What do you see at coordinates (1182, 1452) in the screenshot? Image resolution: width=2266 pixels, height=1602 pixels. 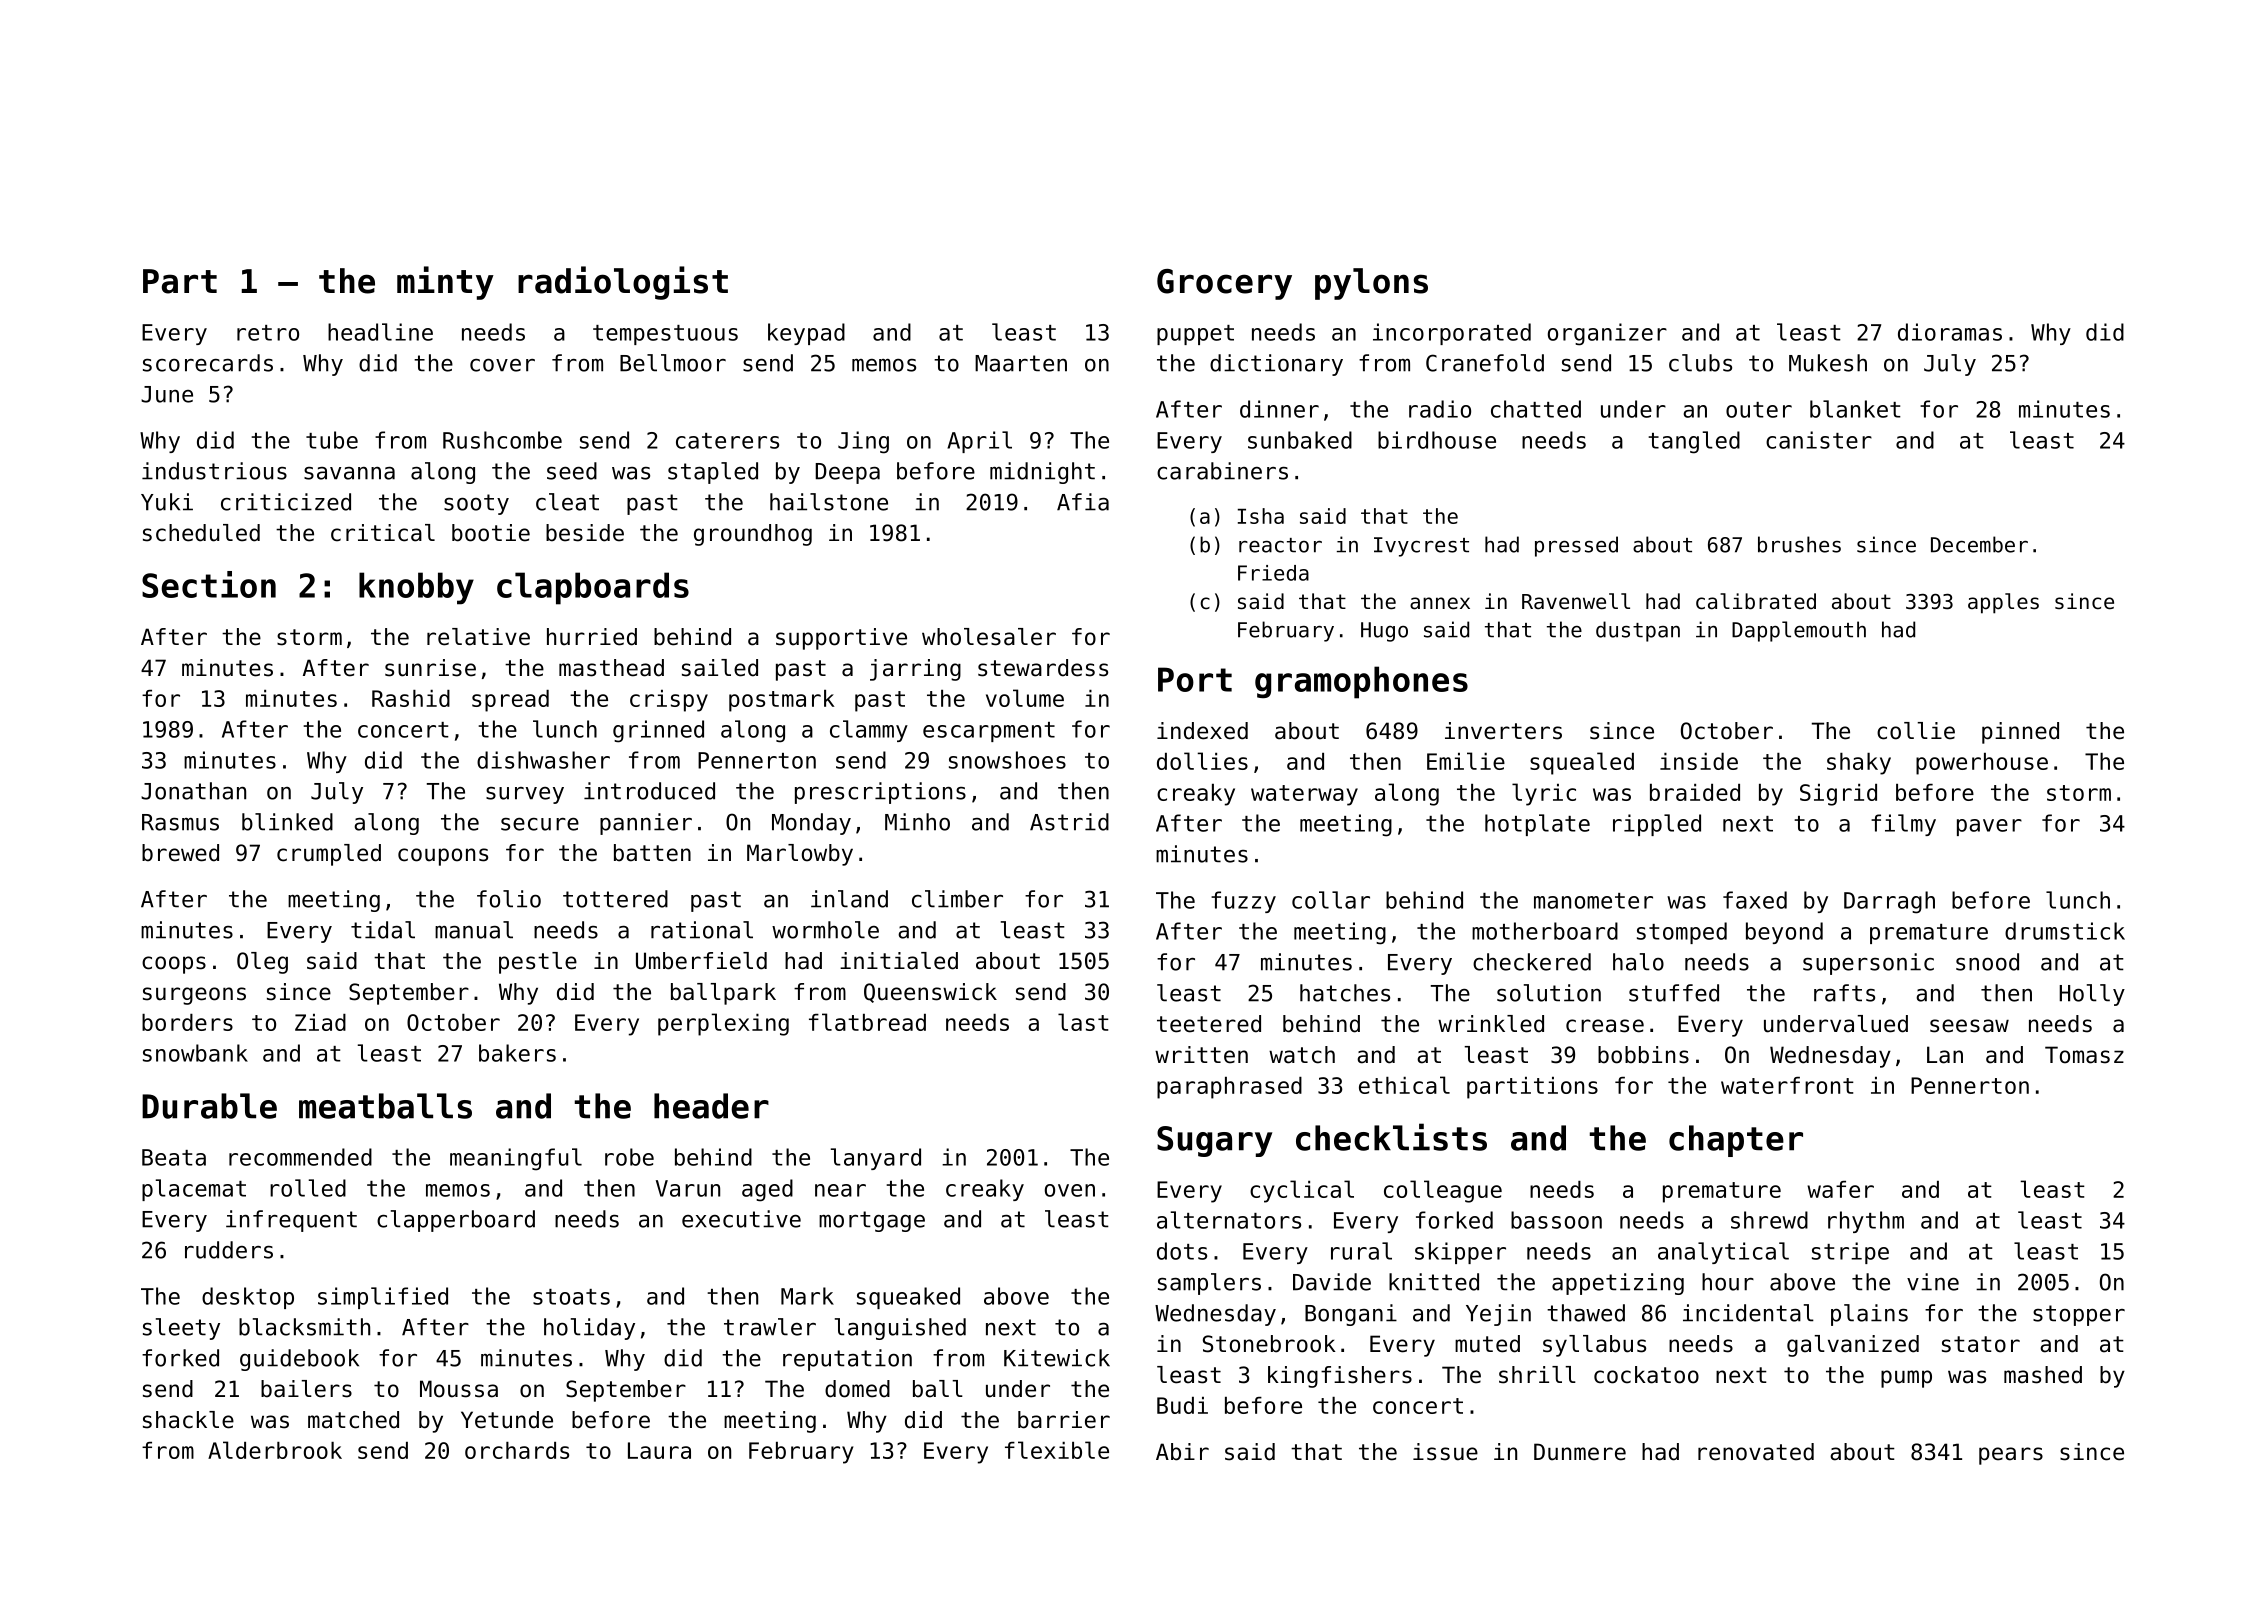 I see `Abir` at bounding box center [1182, 1452].
